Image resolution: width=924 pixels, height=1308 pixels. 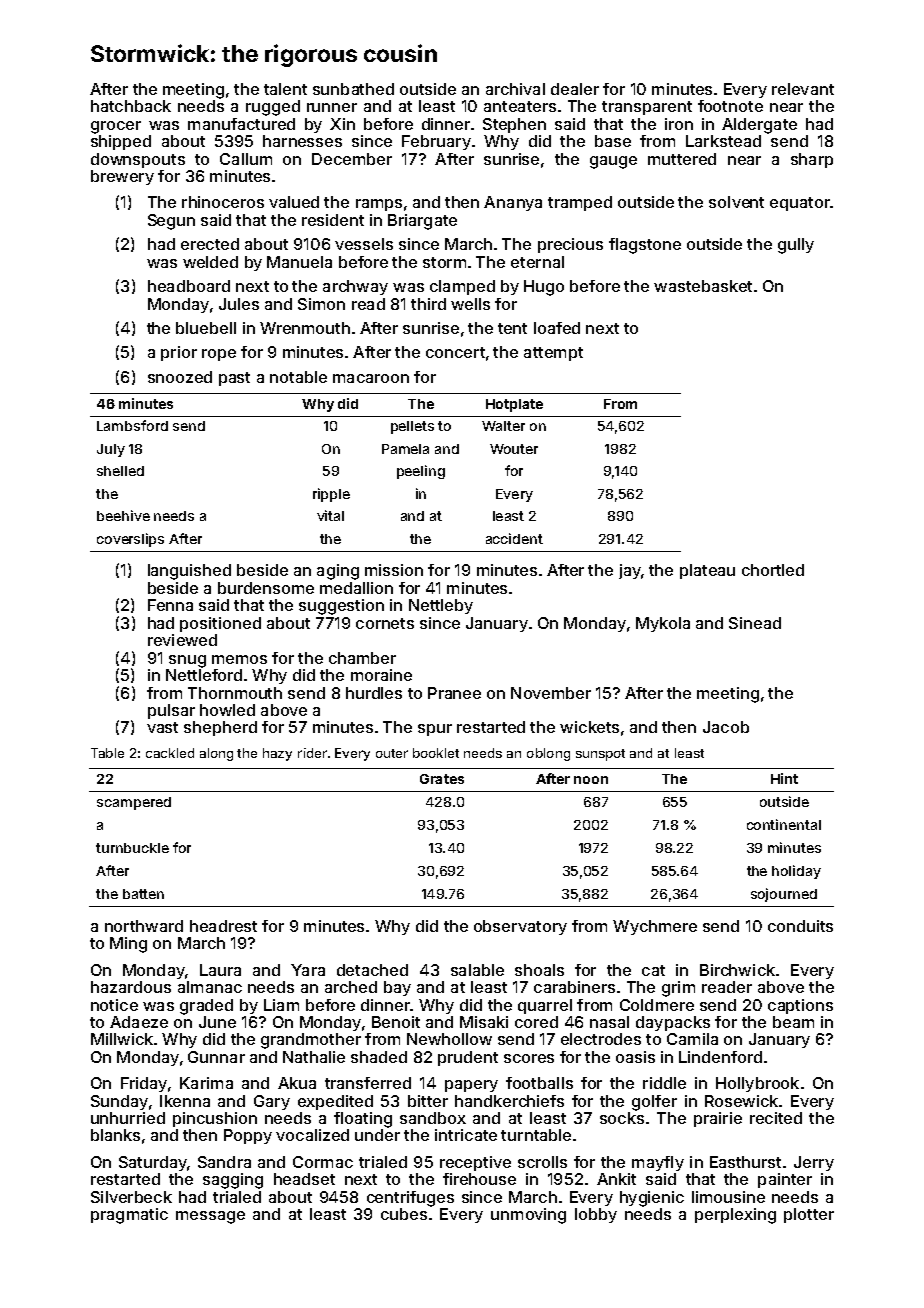 I want to click on booklet, so click(x=436, y=753).
